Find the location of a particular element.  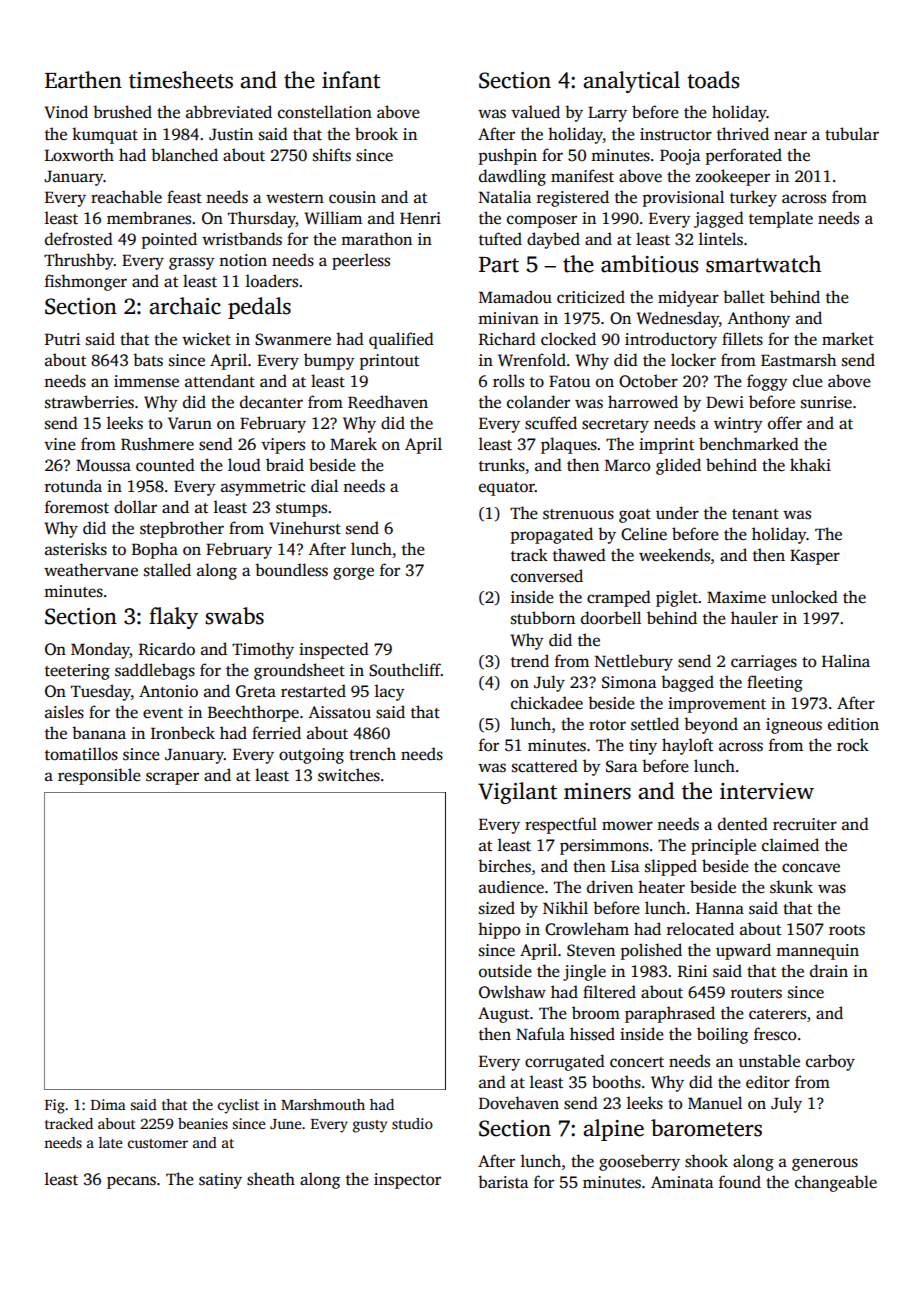

scraper is located at coordinates (172, 778).
